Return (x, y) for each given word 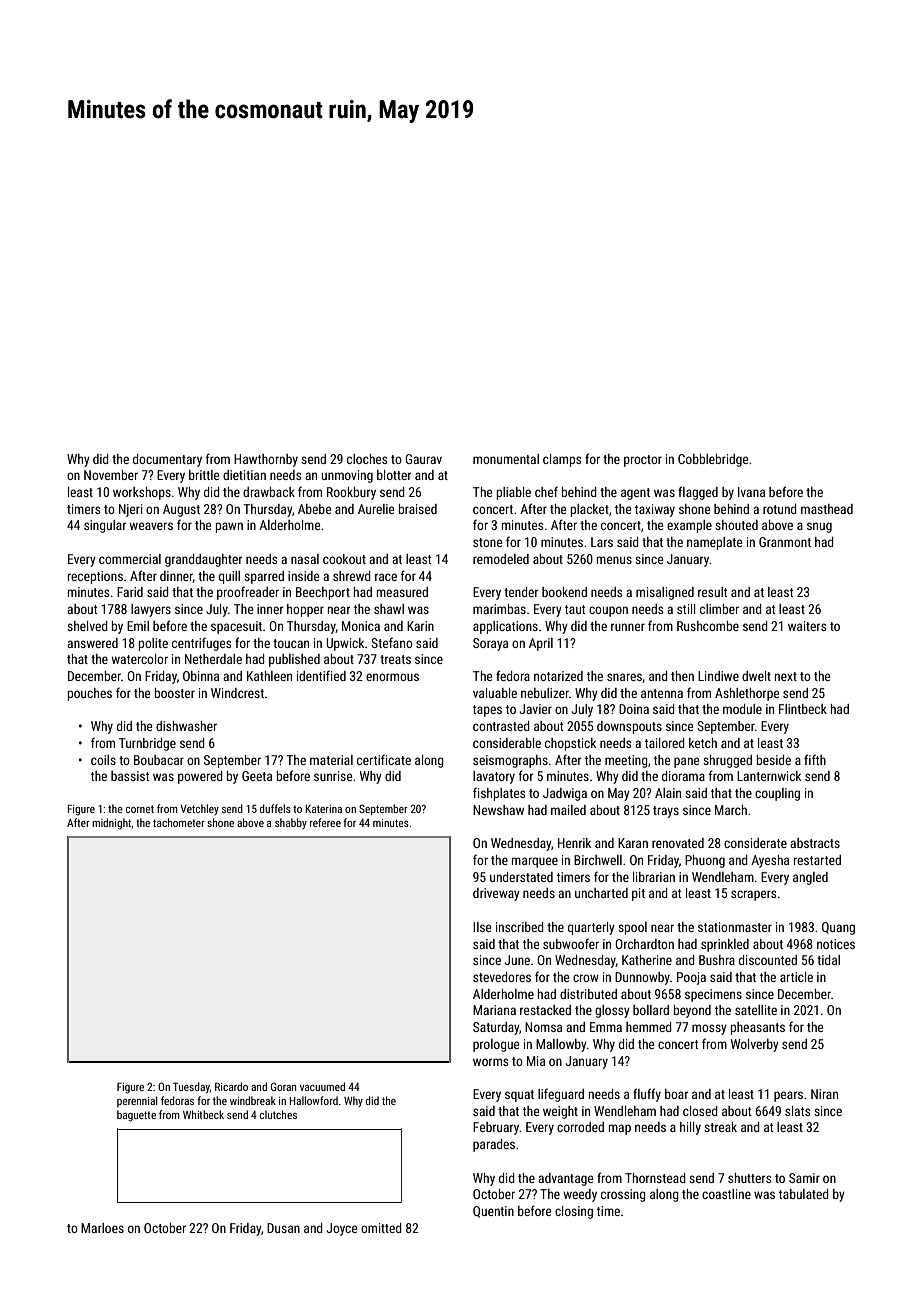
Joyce (342, 1229)
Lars (602, 542)
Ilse (482, 927)
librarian (654, 877)
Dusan (283, 1228)
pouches (90, 694)
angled (810, 878)
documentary (167, 460)
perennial (137, 1101)
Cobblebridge (713, 460)
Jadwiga (565, 794)
